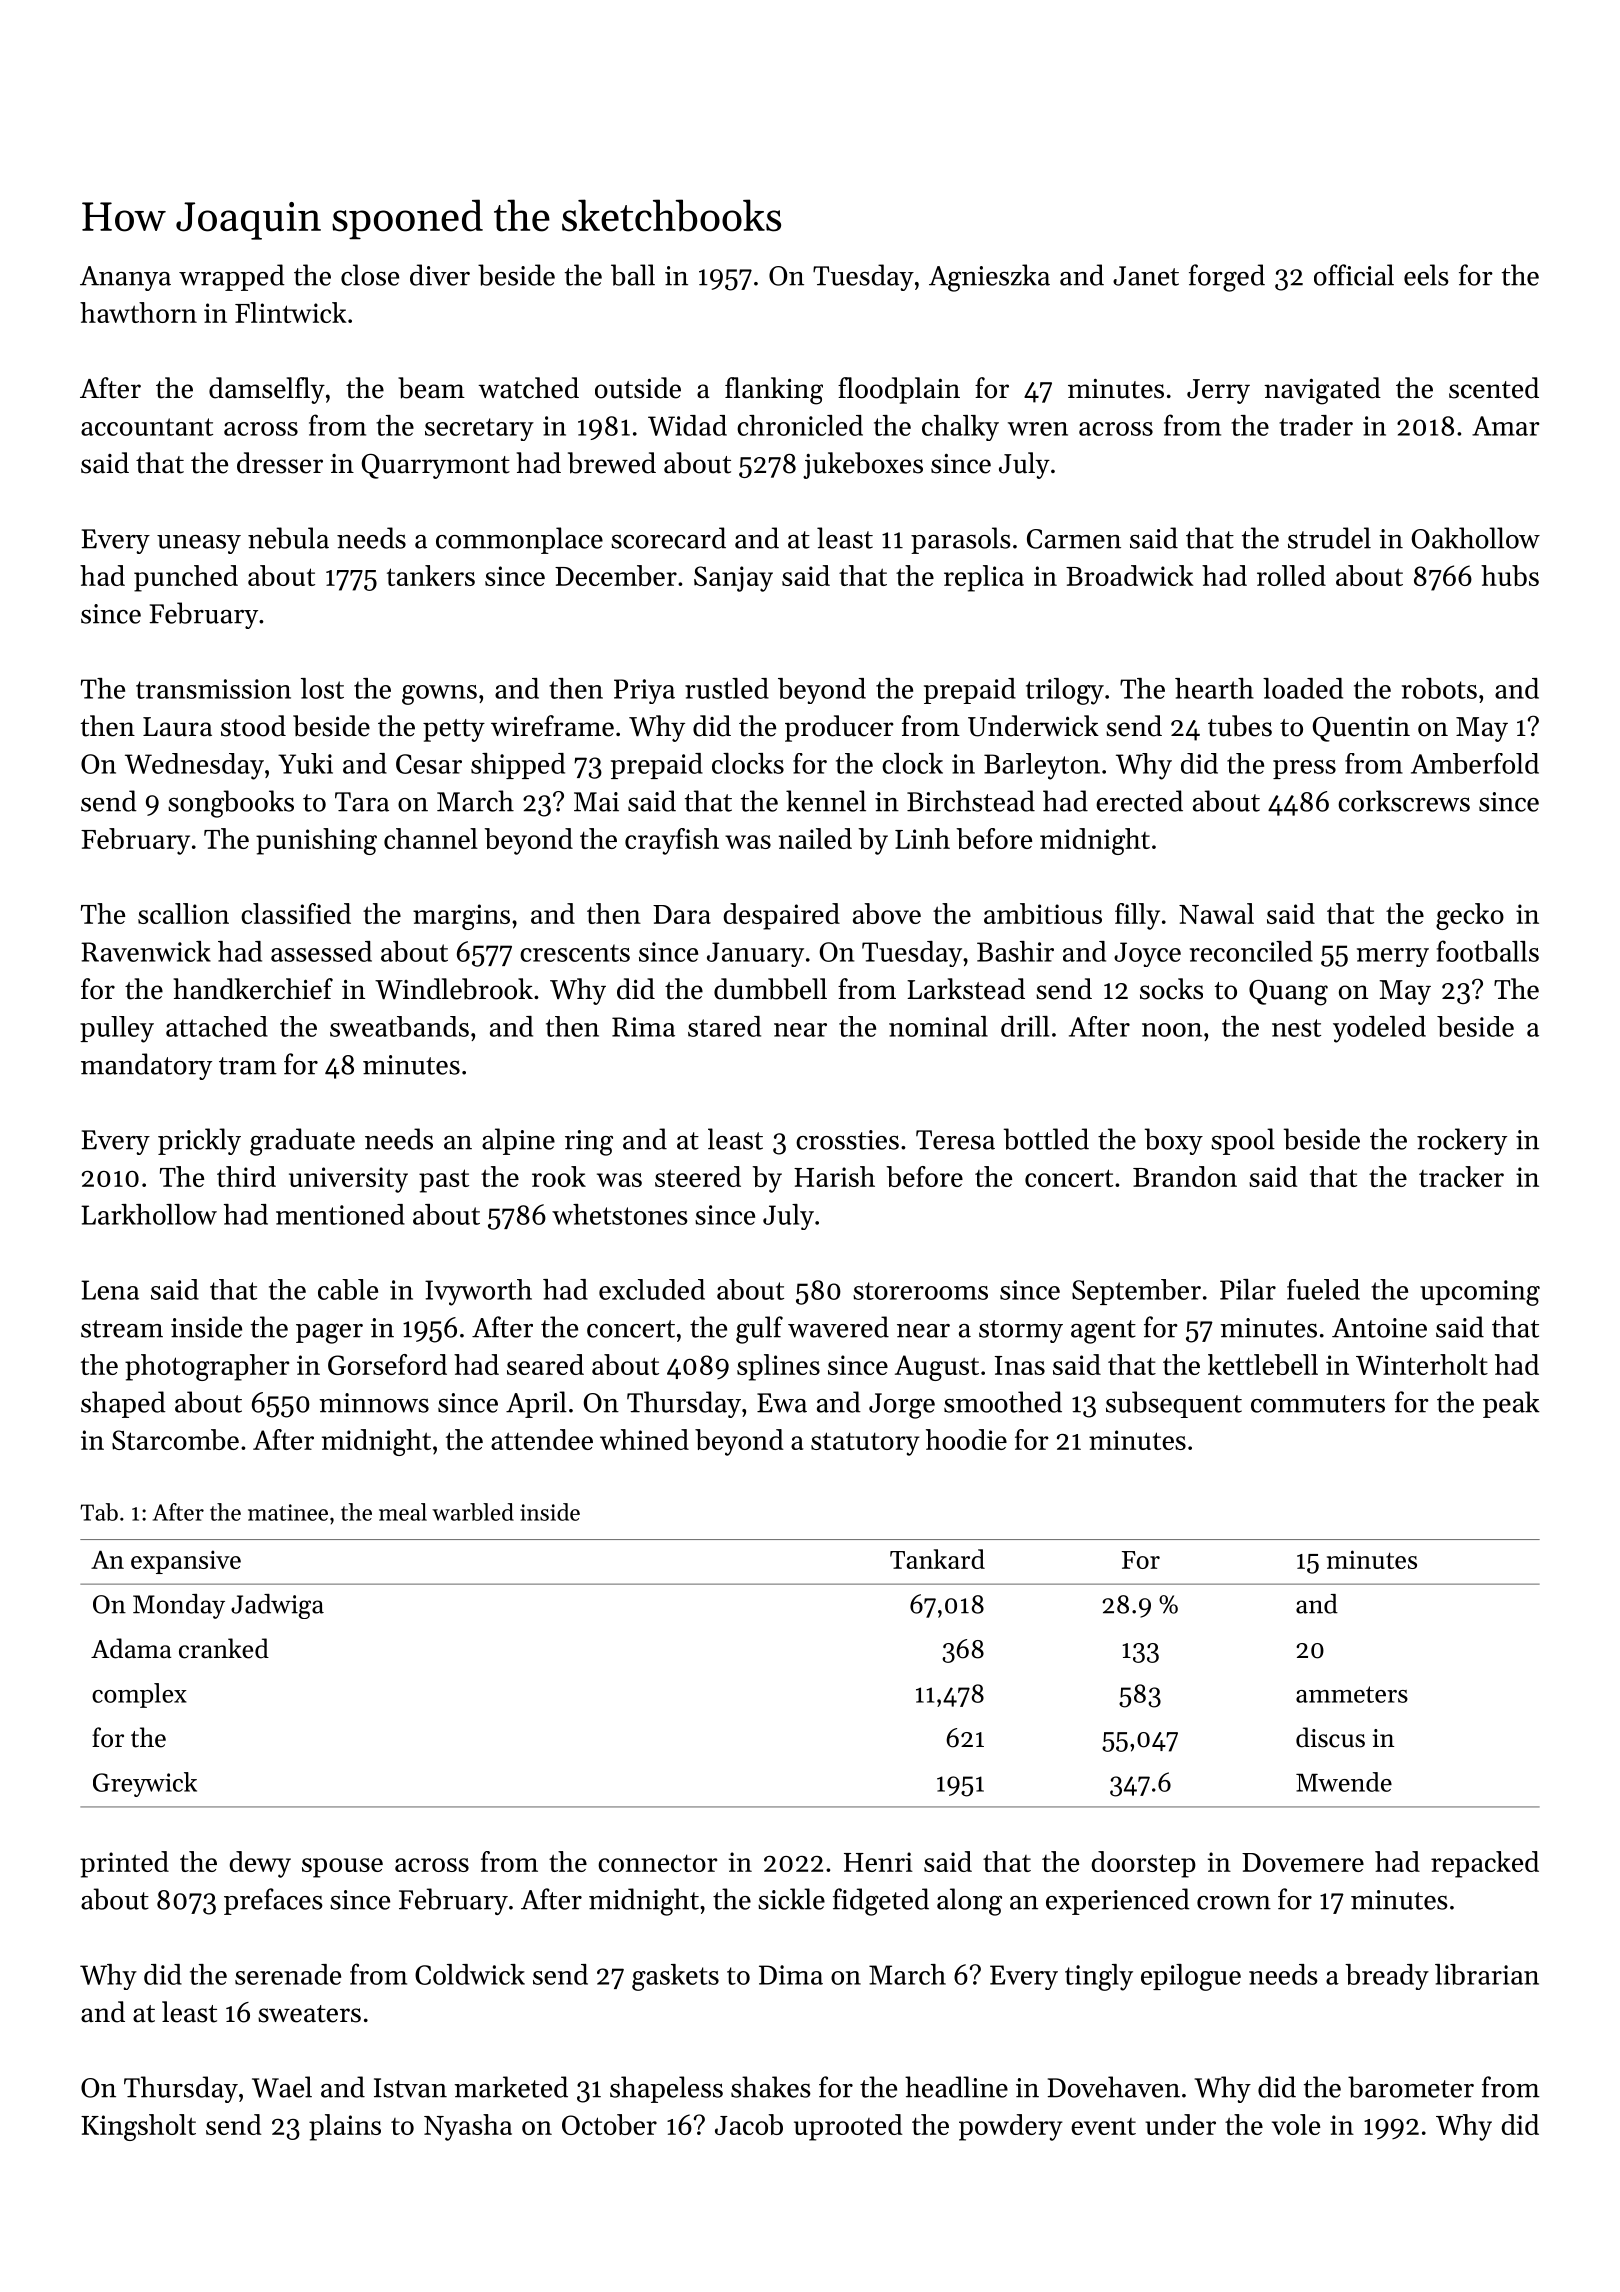  What do you see at coordinates (1426, 275) in the page?
I see `eels` at bounding box center [1426, 275].
